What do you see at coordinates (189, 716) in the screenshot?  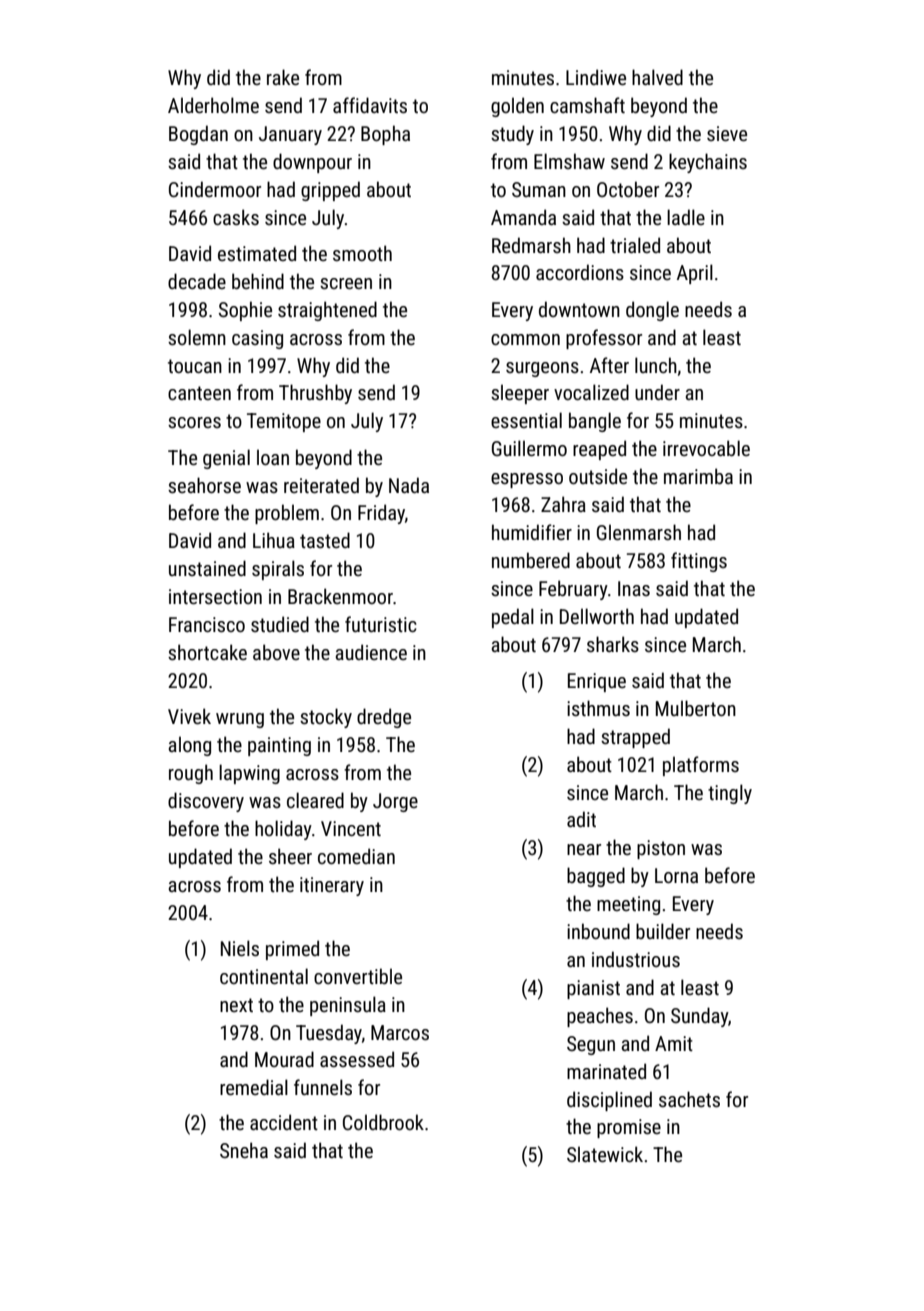 I see `Vivek` at bounding box center [189, 716].
